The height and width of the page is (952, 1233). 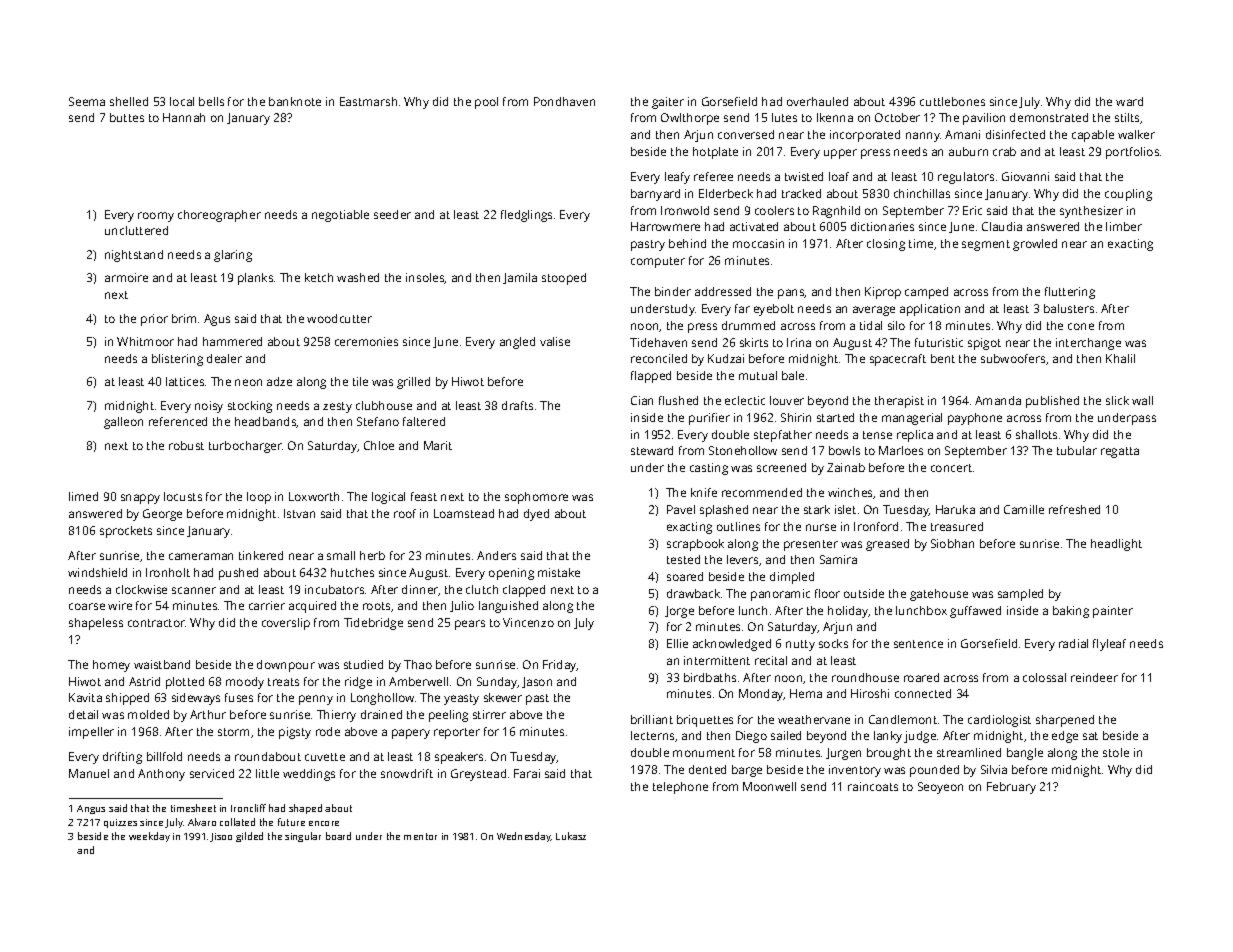 I want to click on studied, so click(x=363, y=664).
